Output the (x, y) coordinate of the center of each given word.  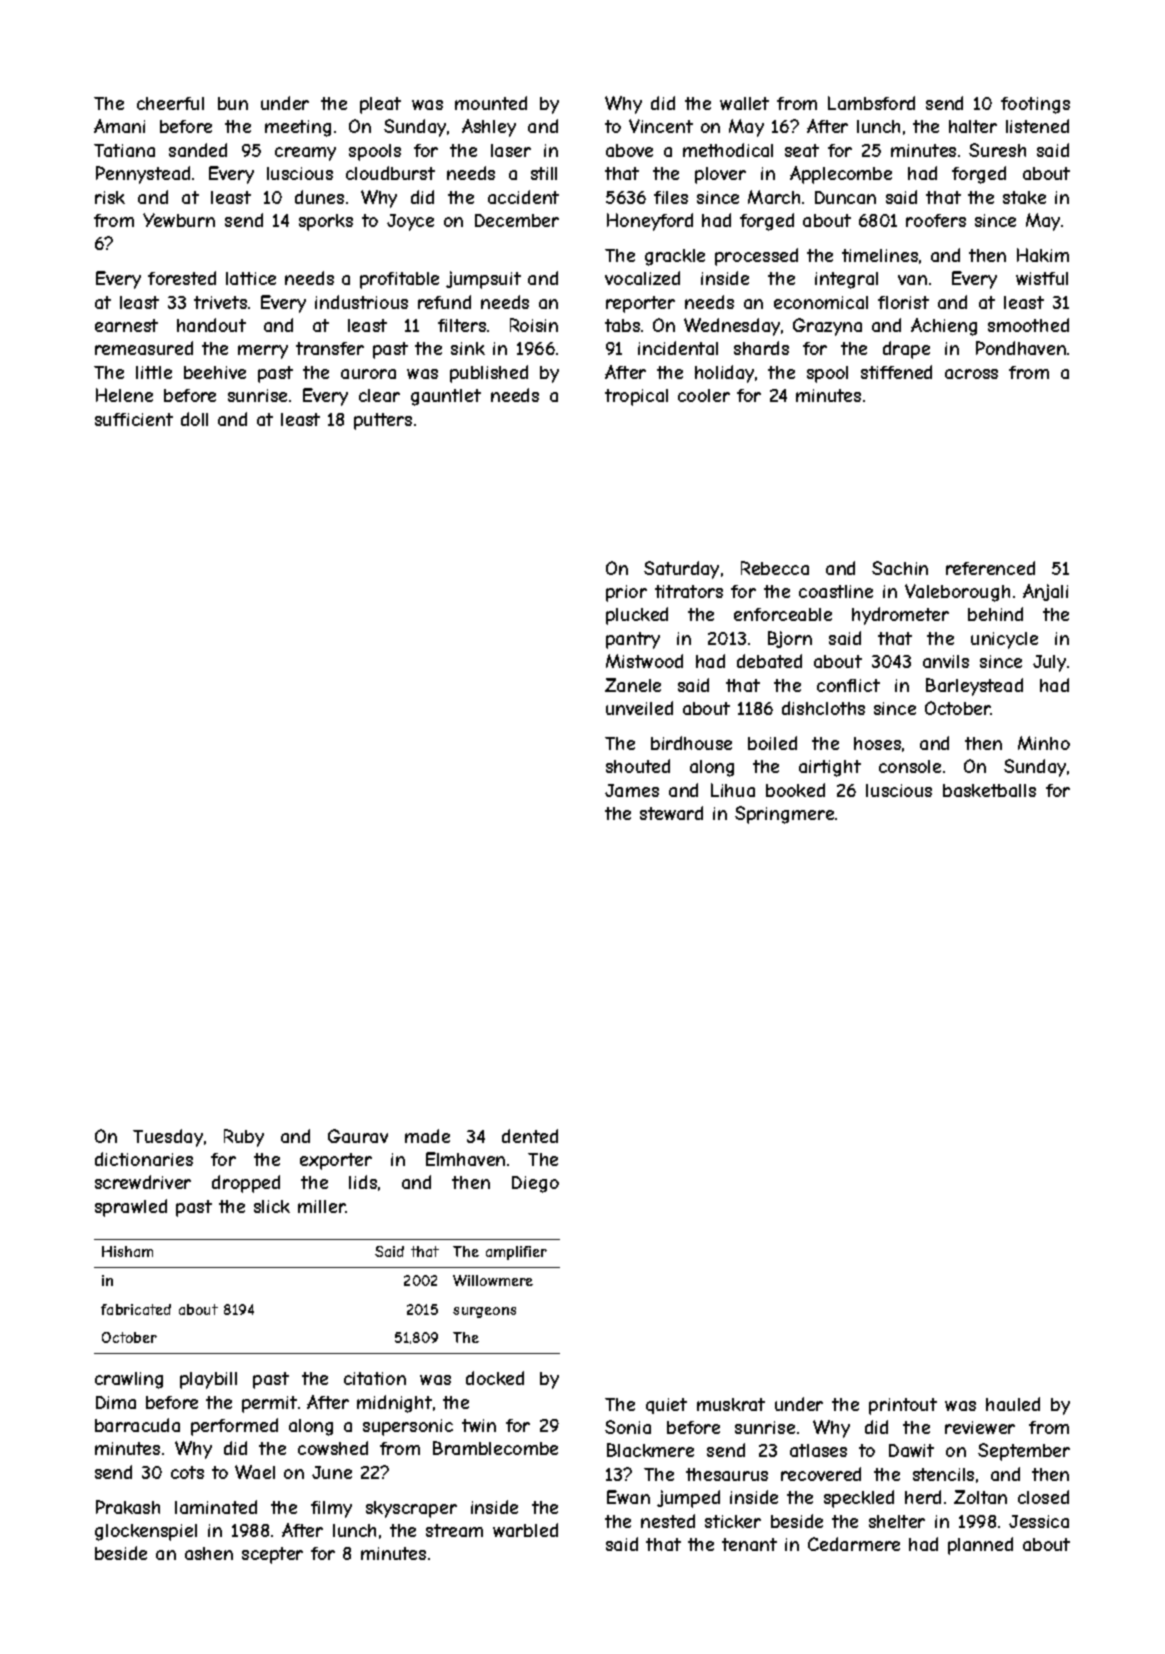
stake (1024, 197)
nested (668, 1521)
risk (110, 197)
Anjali (1045, 592)
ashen (209, 1553)
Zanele (633, 685)
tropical (636, 397)
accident (523, 197)
